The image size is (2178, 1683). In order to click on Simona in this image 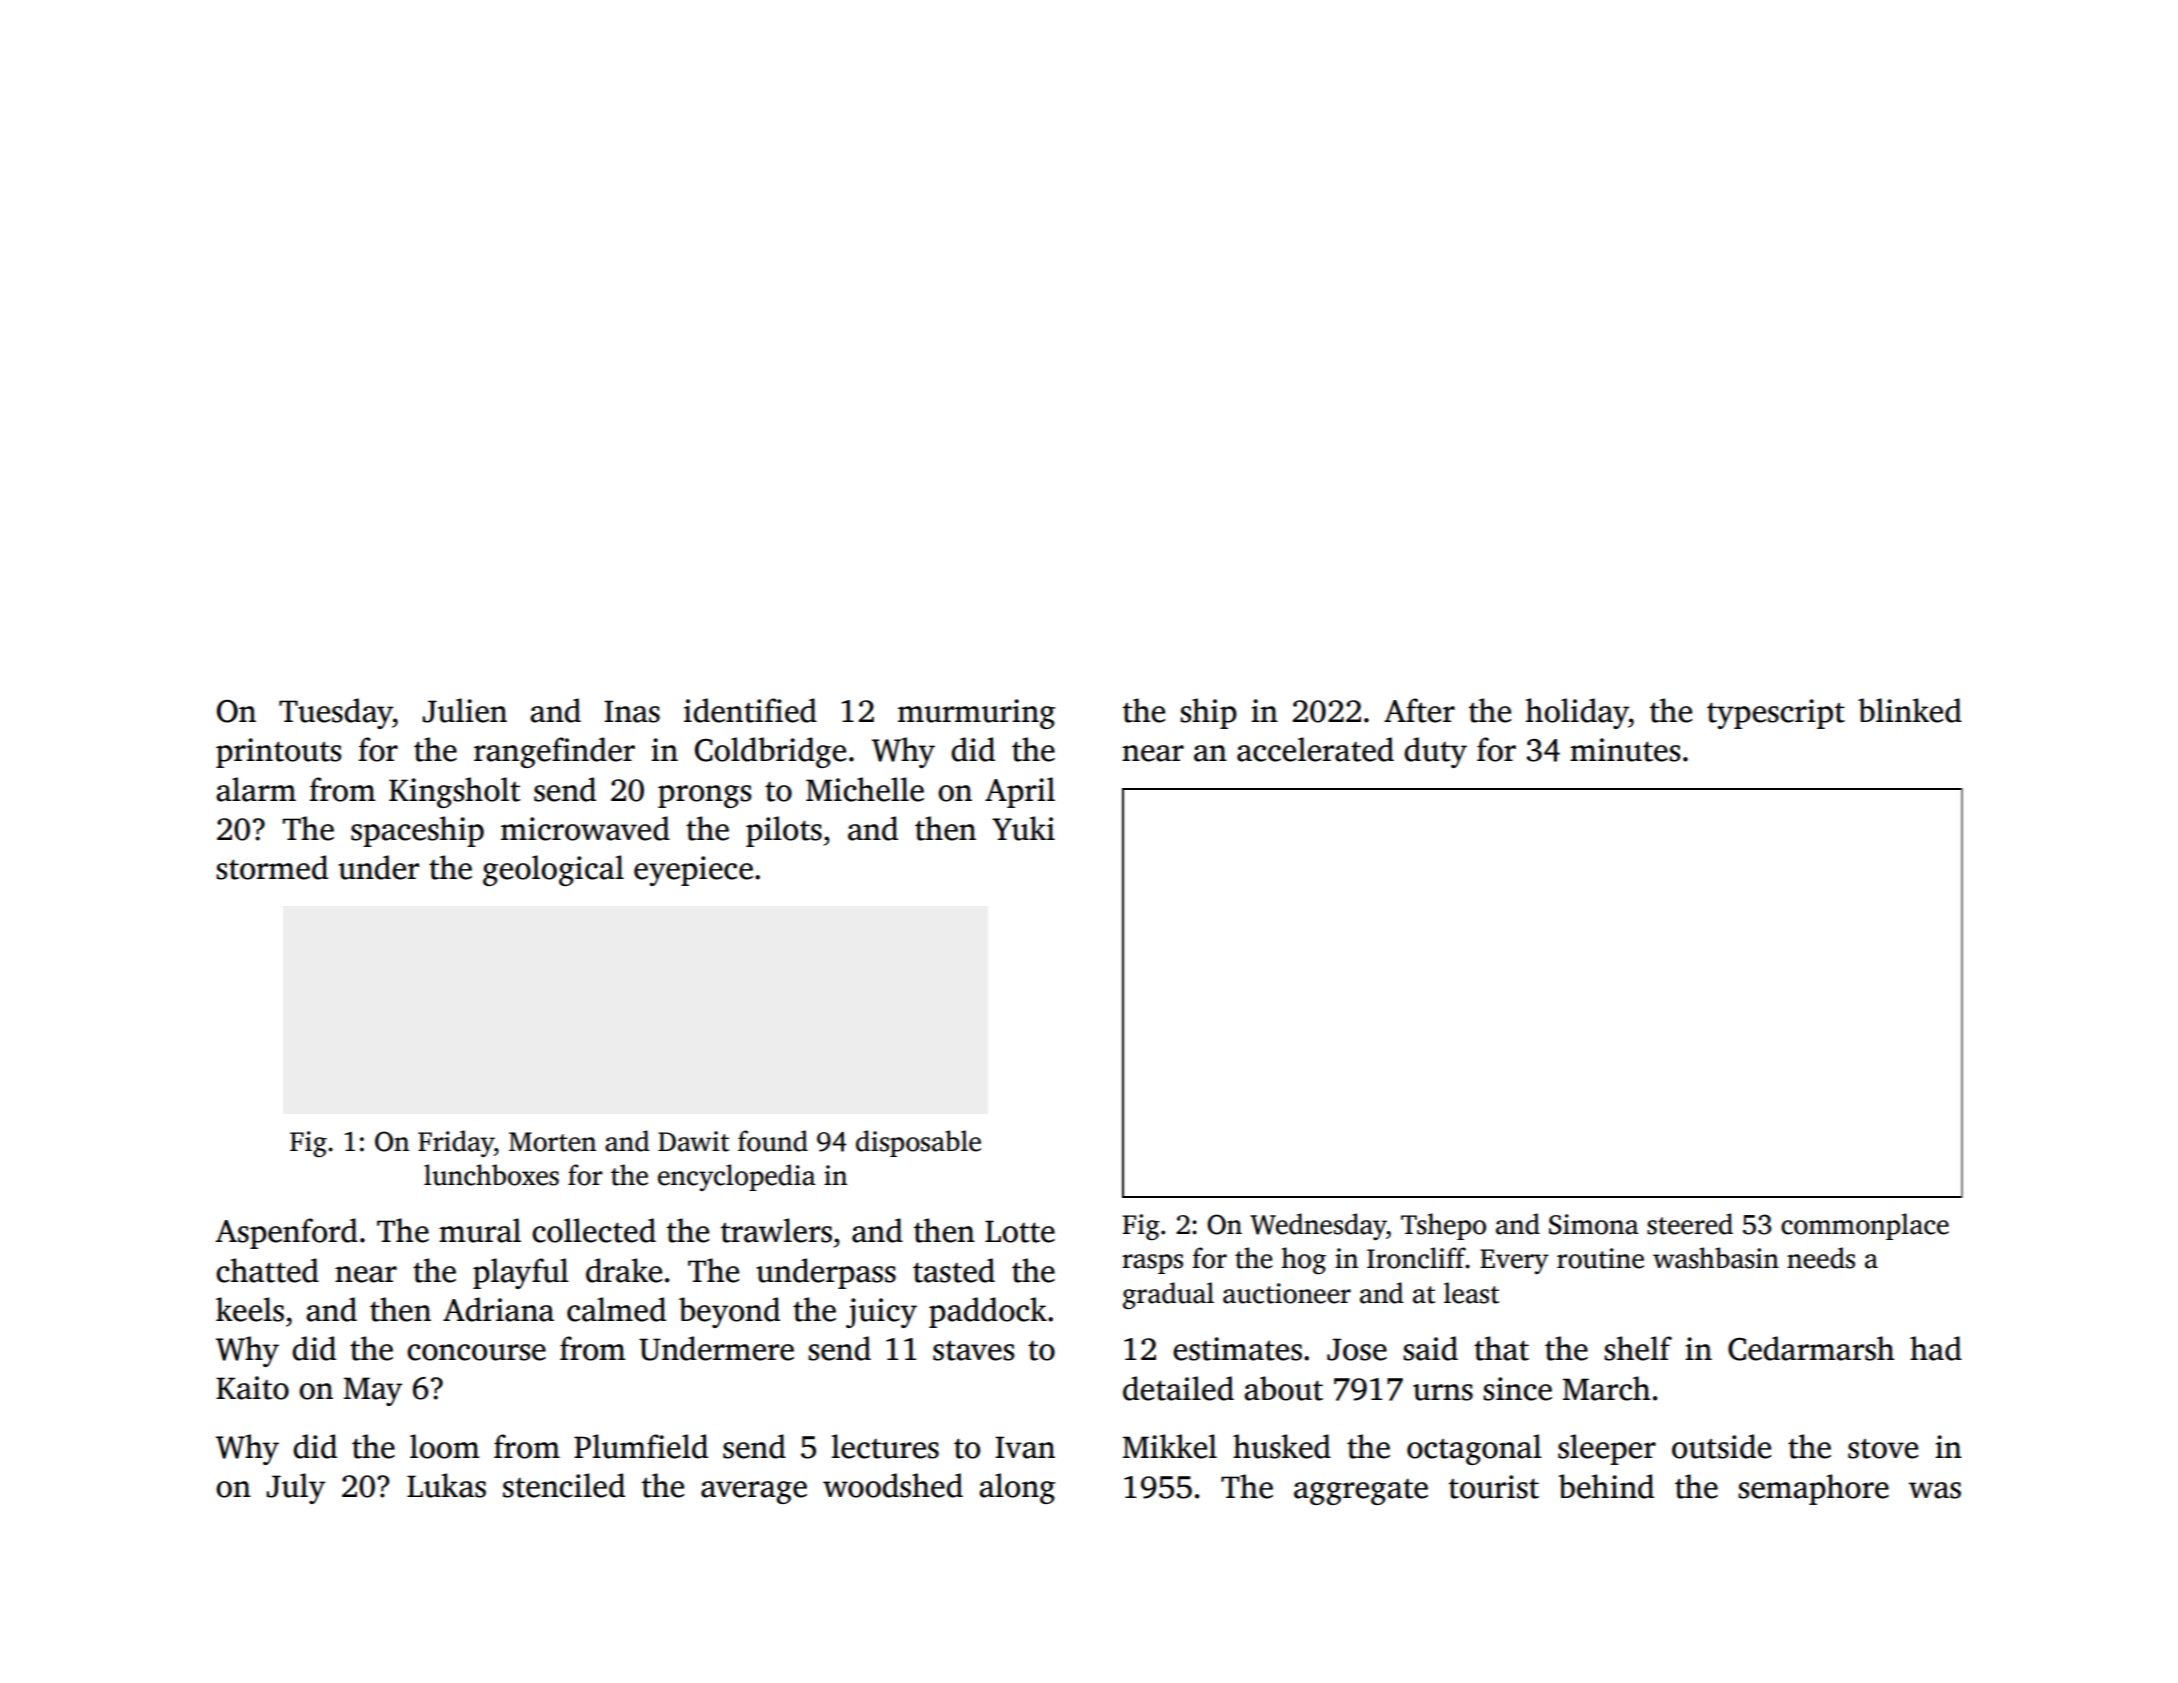, I will do `click(1594, 1224)`.
